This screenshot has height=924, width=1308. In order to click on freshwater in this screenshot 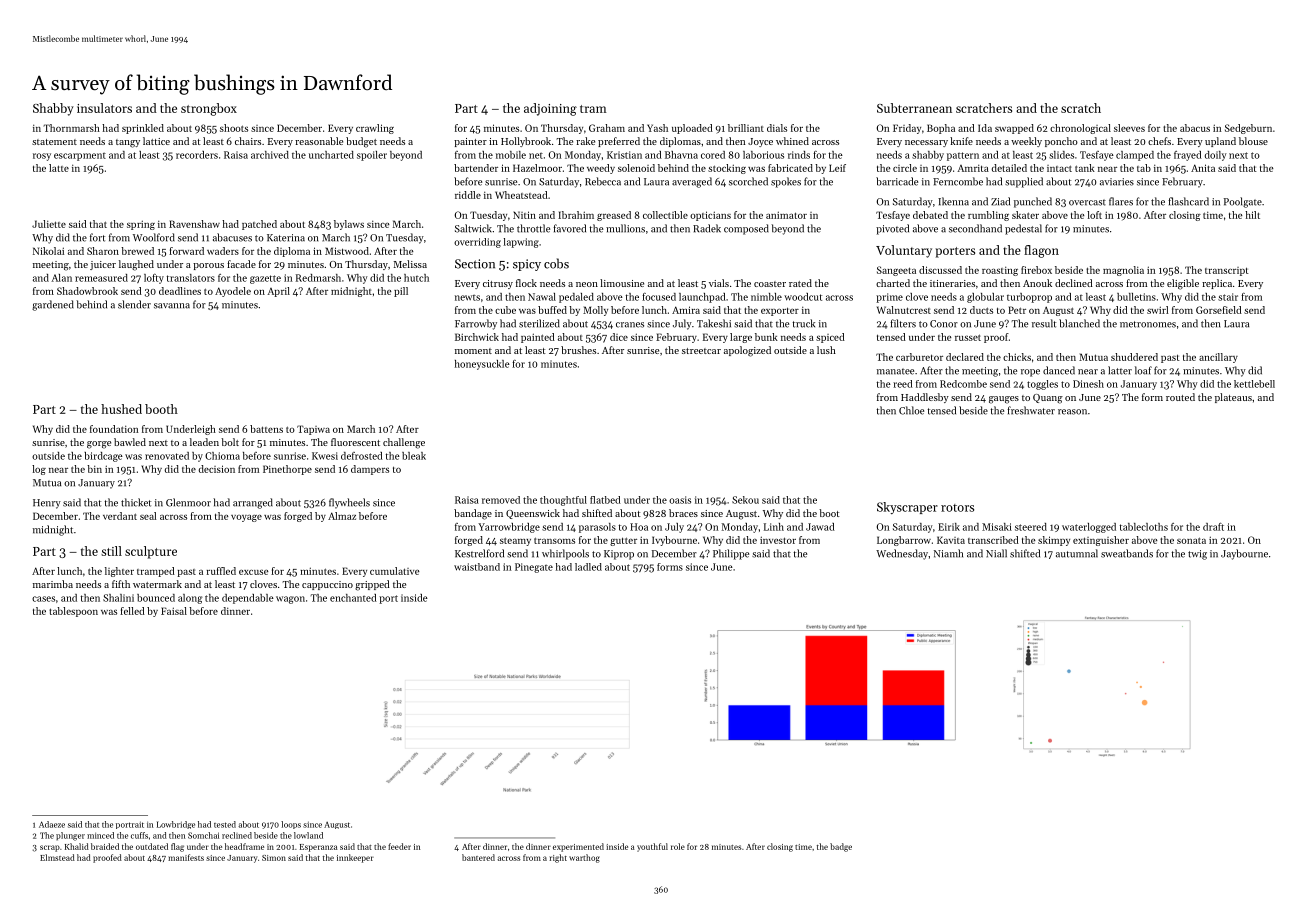, I will do `click(1031, 410)`.
